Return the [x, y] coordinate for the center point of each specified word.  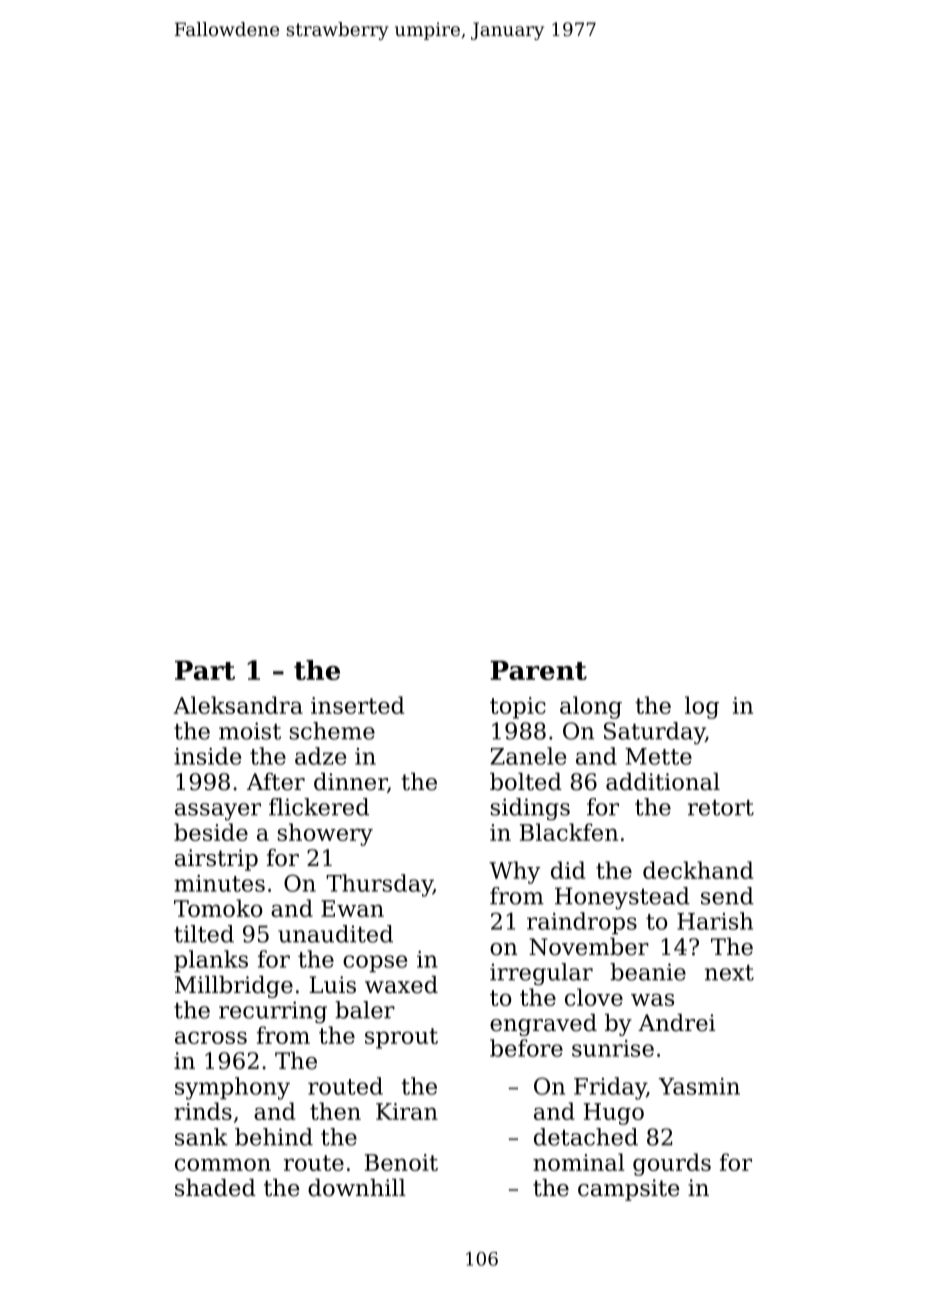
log [702, 707]
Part [205, 670]
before [526, 1048]
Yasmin [699, 1086]
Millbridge [234, 987]
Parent [538, 670]
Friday [610, 1088]
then [335, 1111]
